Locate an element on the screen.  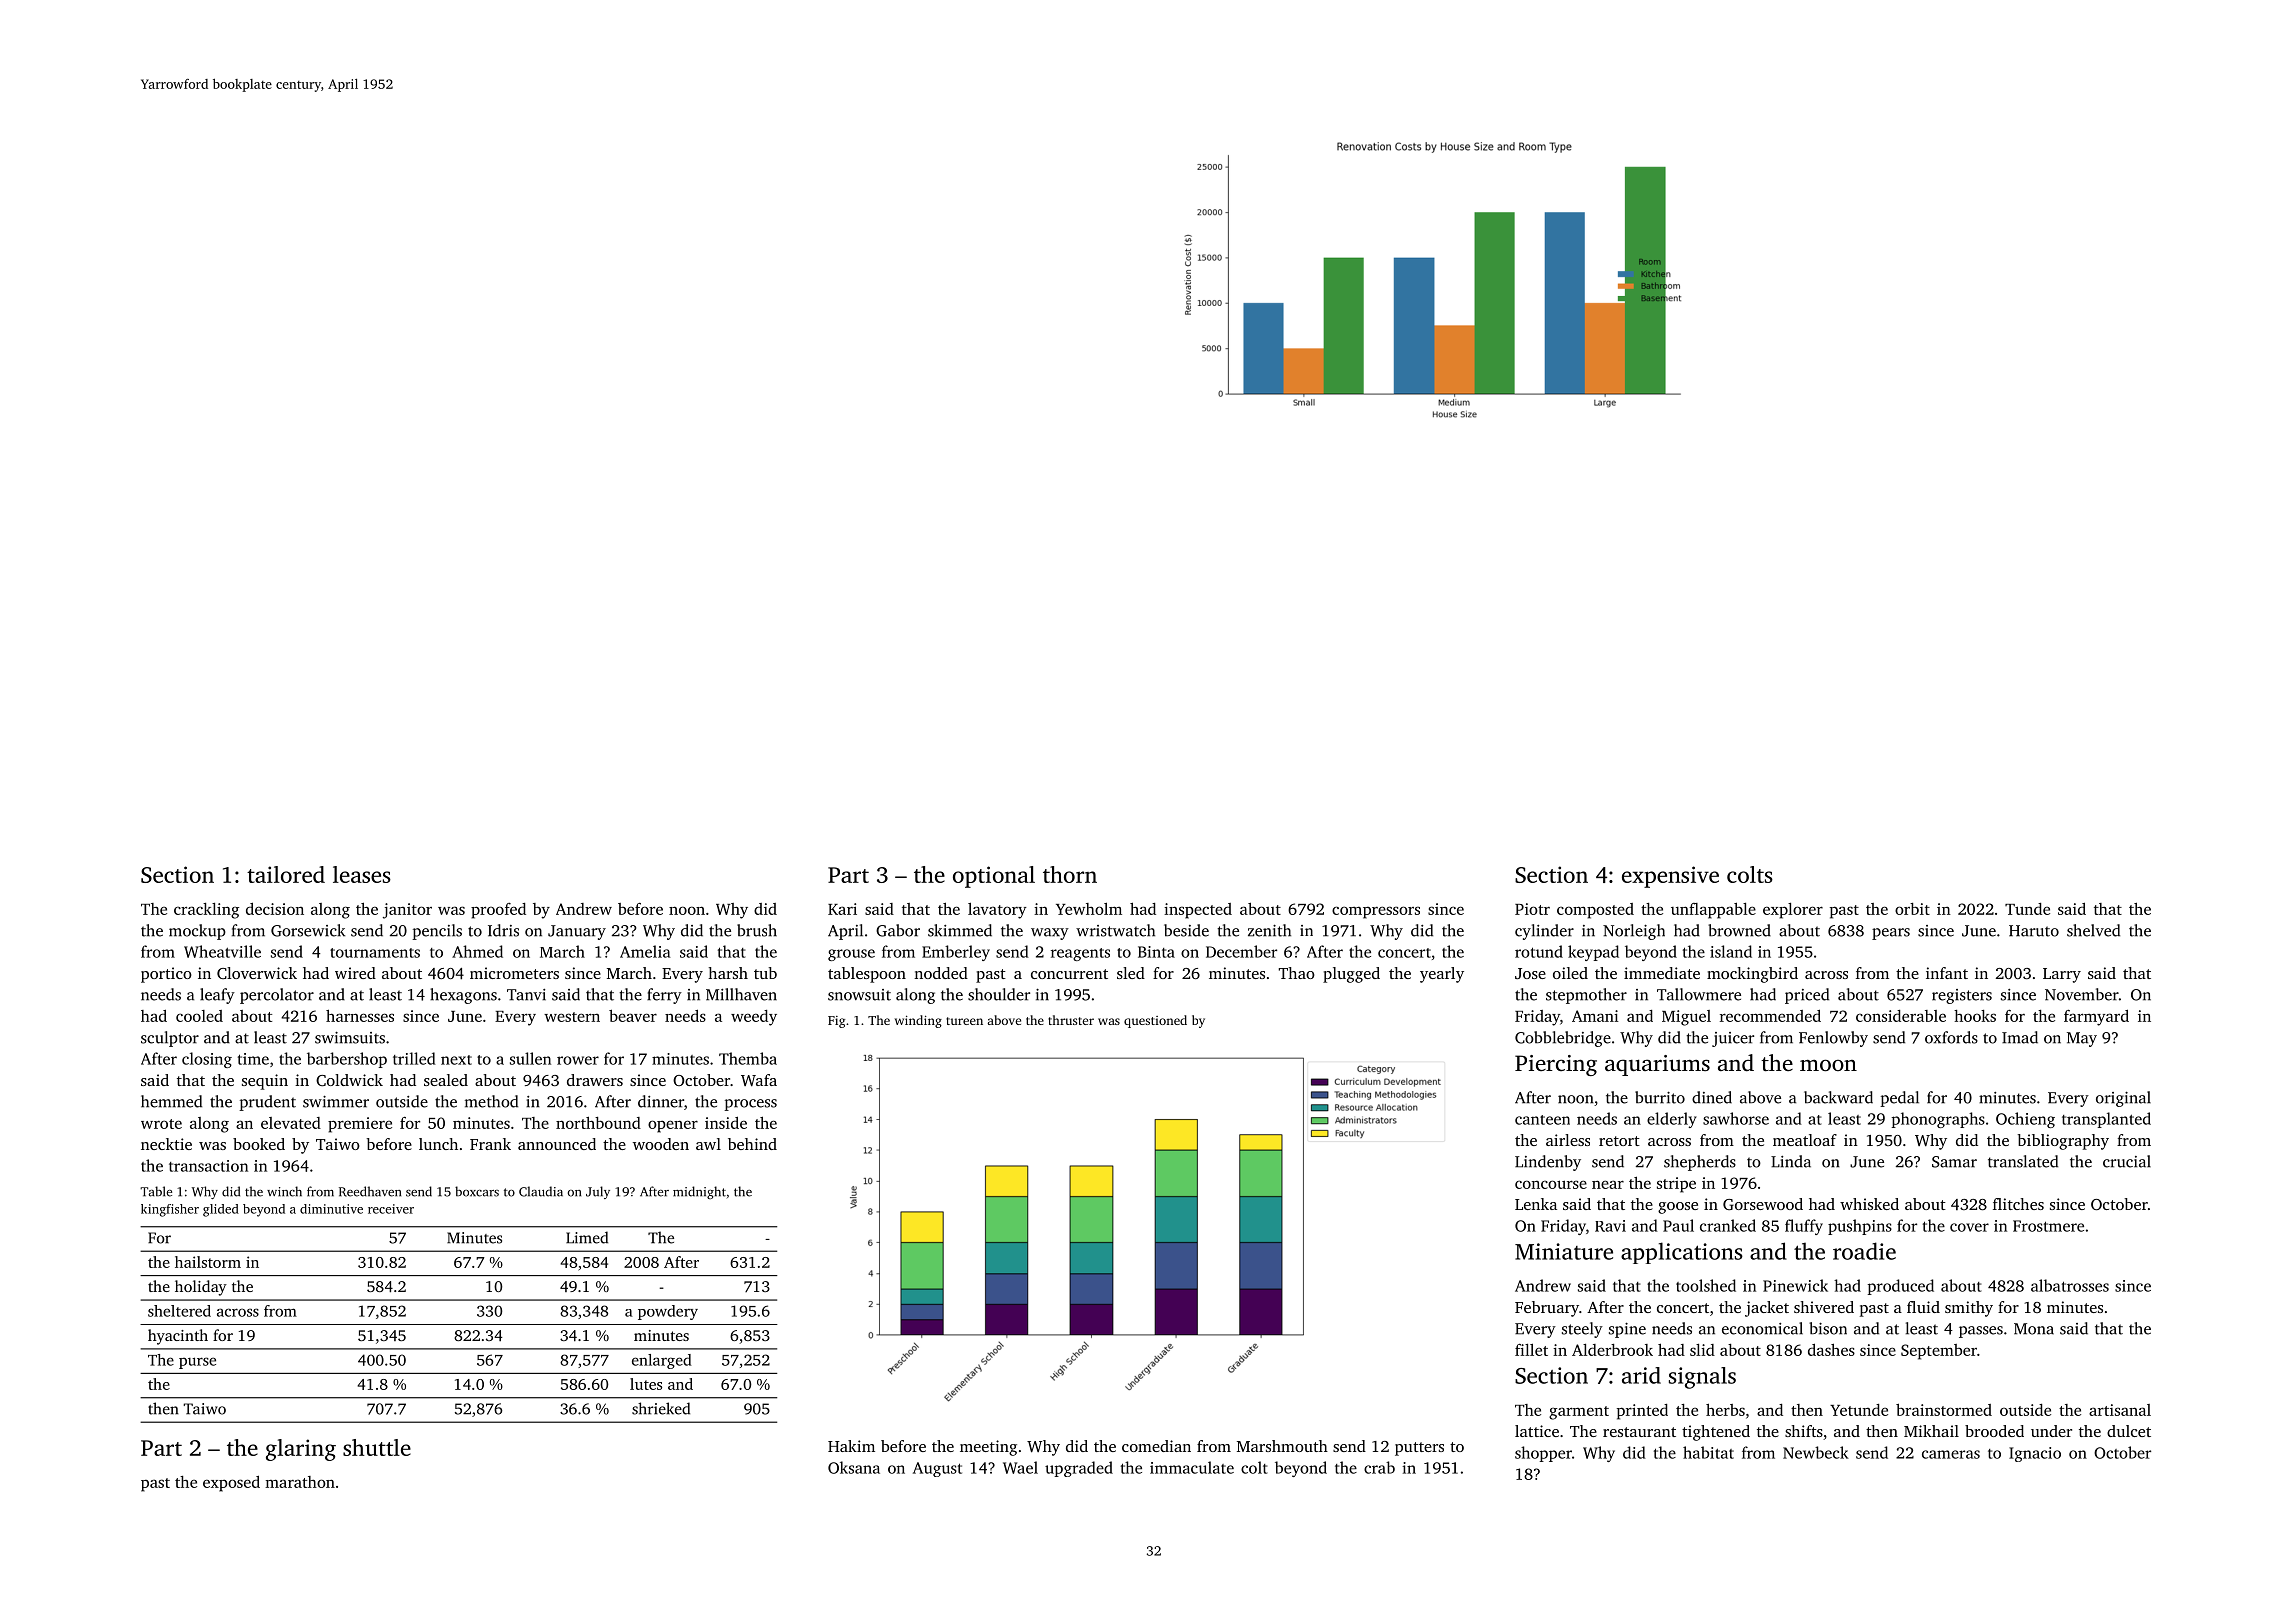
hemmed is located at coordinates (171, 1101).
